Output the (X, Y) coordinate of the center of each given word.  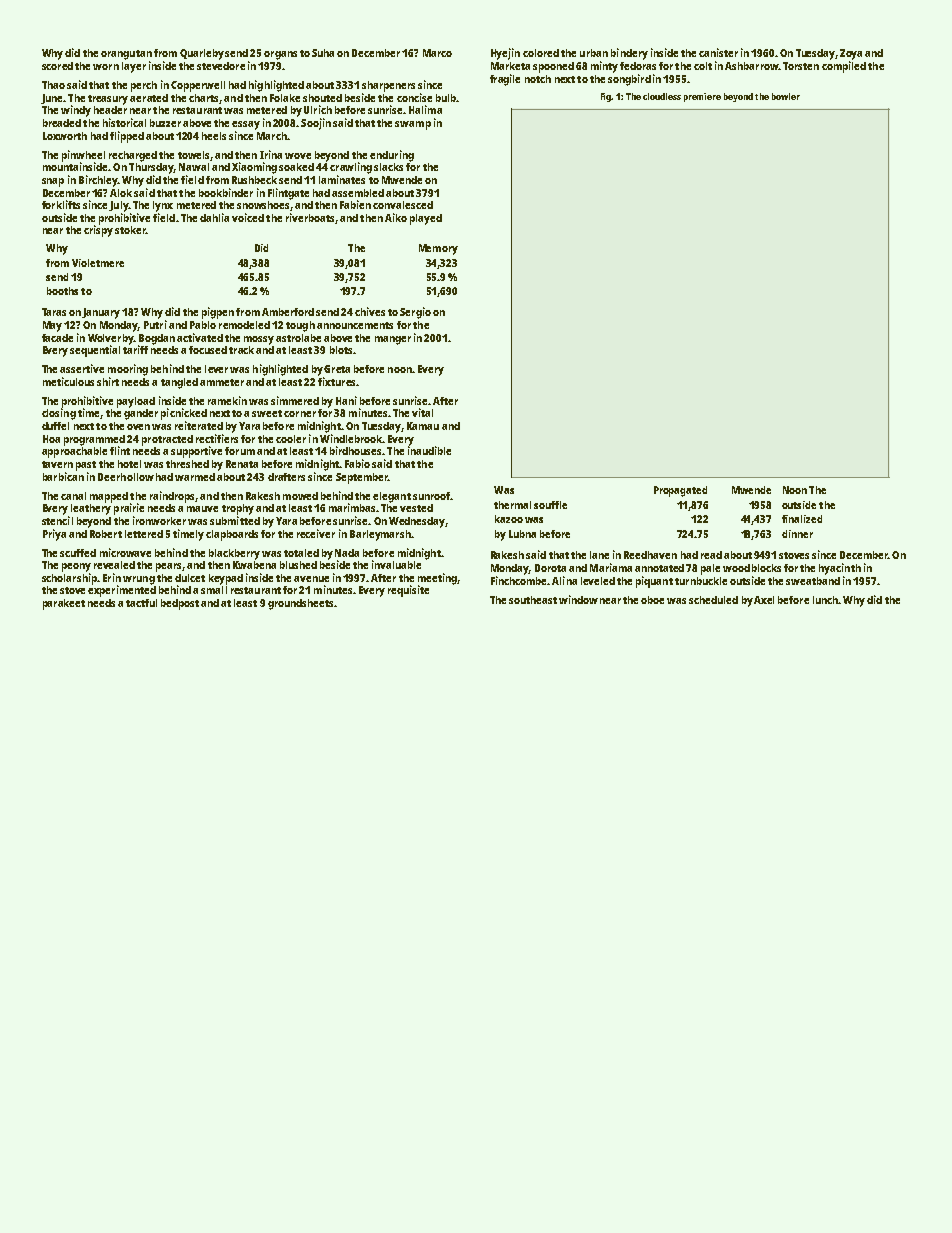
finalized (802, 519)
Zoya (851, 54)
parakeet (64, 604)
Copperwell (198, 86)
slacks (388, 167)
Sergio (415, 313)
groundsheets (300, 604)
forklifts (61, 204)
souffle (550, 505)
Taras (54, 312)
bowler (786, 96)
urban (594, 53)
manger (393, 340)
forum (240, 451)
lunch (825, 600)
